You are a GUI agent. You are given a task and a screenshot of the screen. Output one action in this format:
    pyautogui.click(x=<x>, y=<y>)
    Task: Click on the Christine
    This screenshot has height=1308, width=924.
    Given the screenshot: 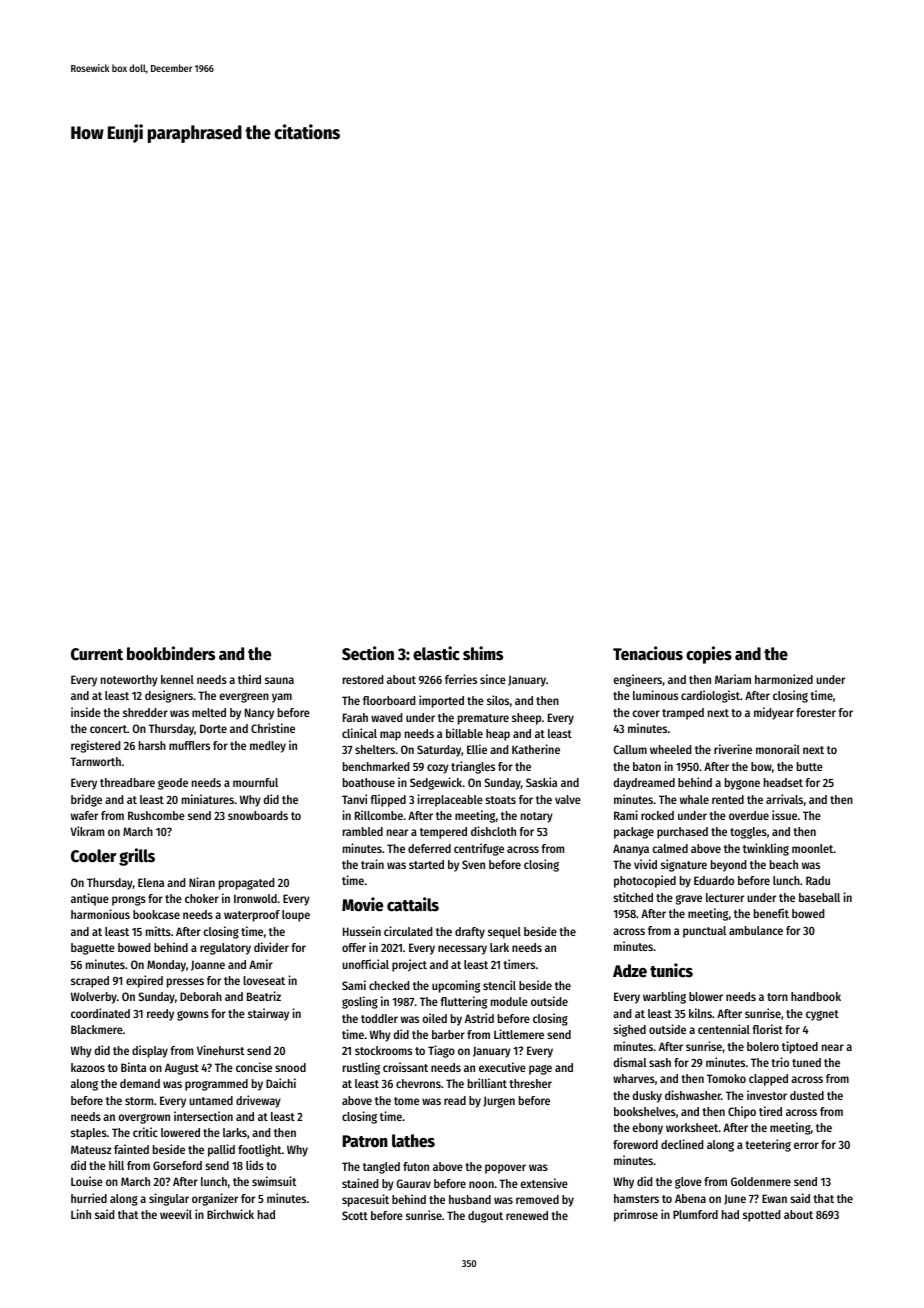 What is the action you would take?
    pyautogui.click(x=273, y=728)
